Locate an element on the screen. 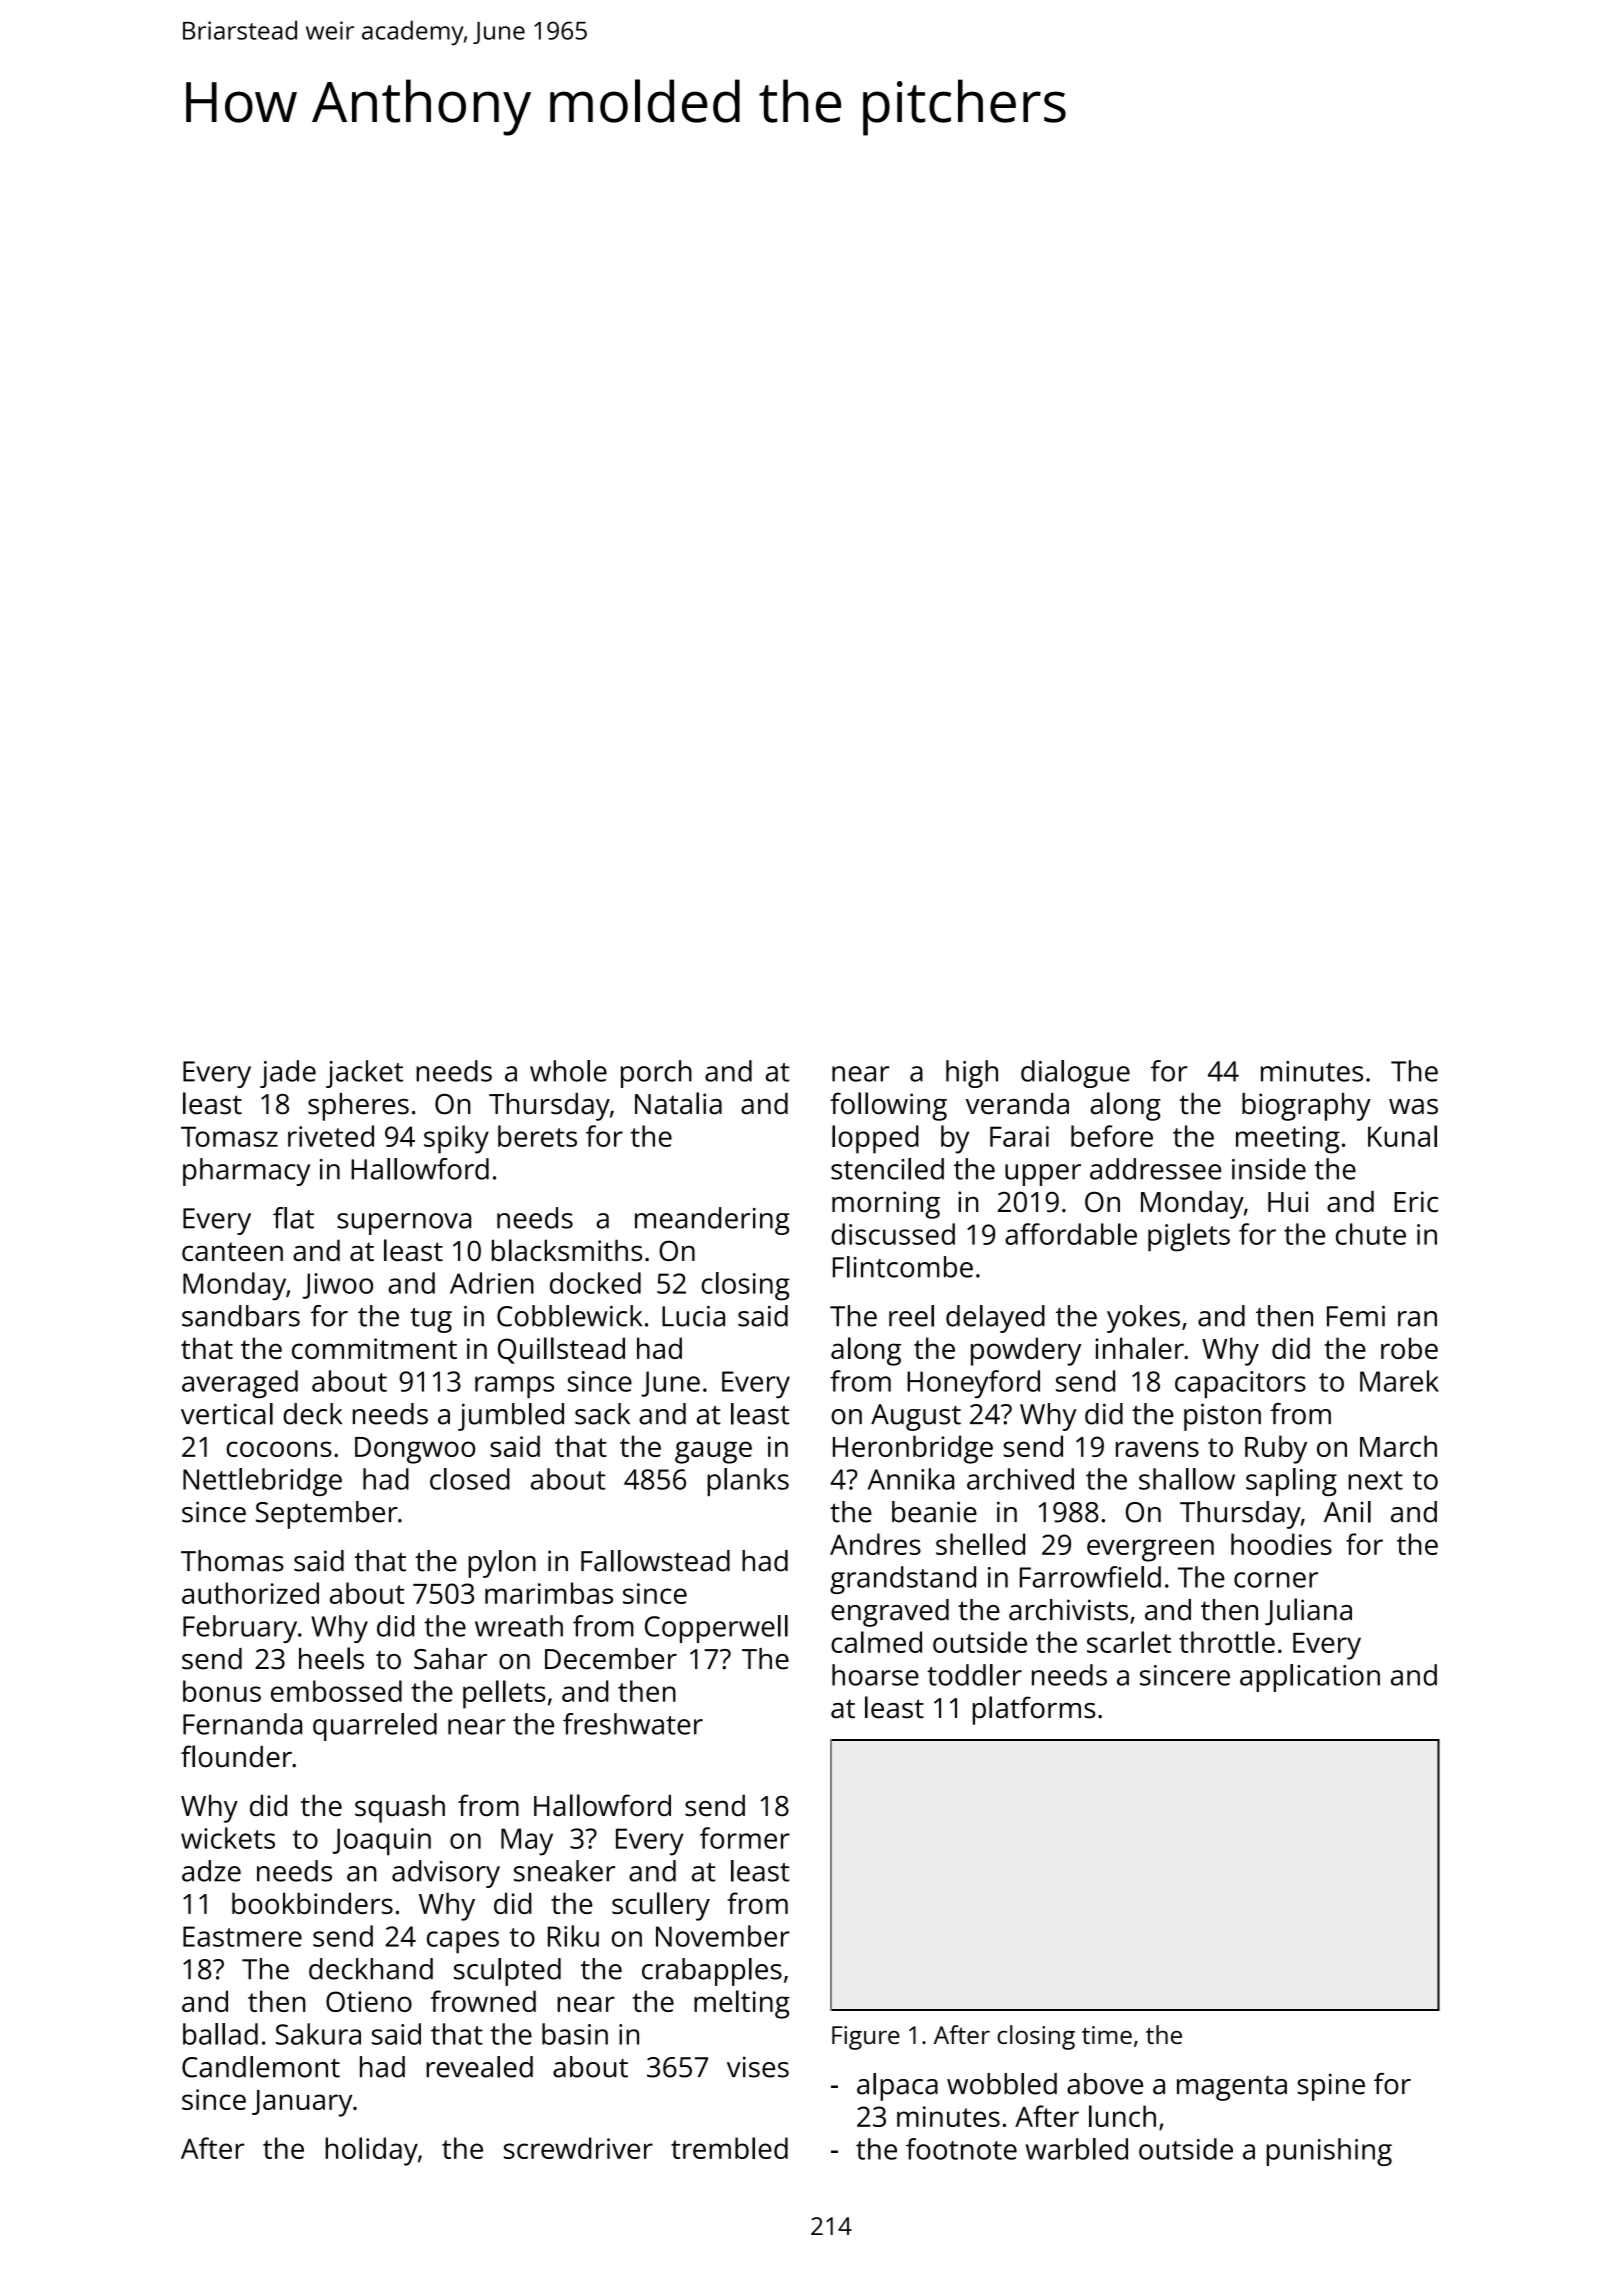 This screenshot has width=1620, height=2292. robe is located at coordinates (1409, 1348).
